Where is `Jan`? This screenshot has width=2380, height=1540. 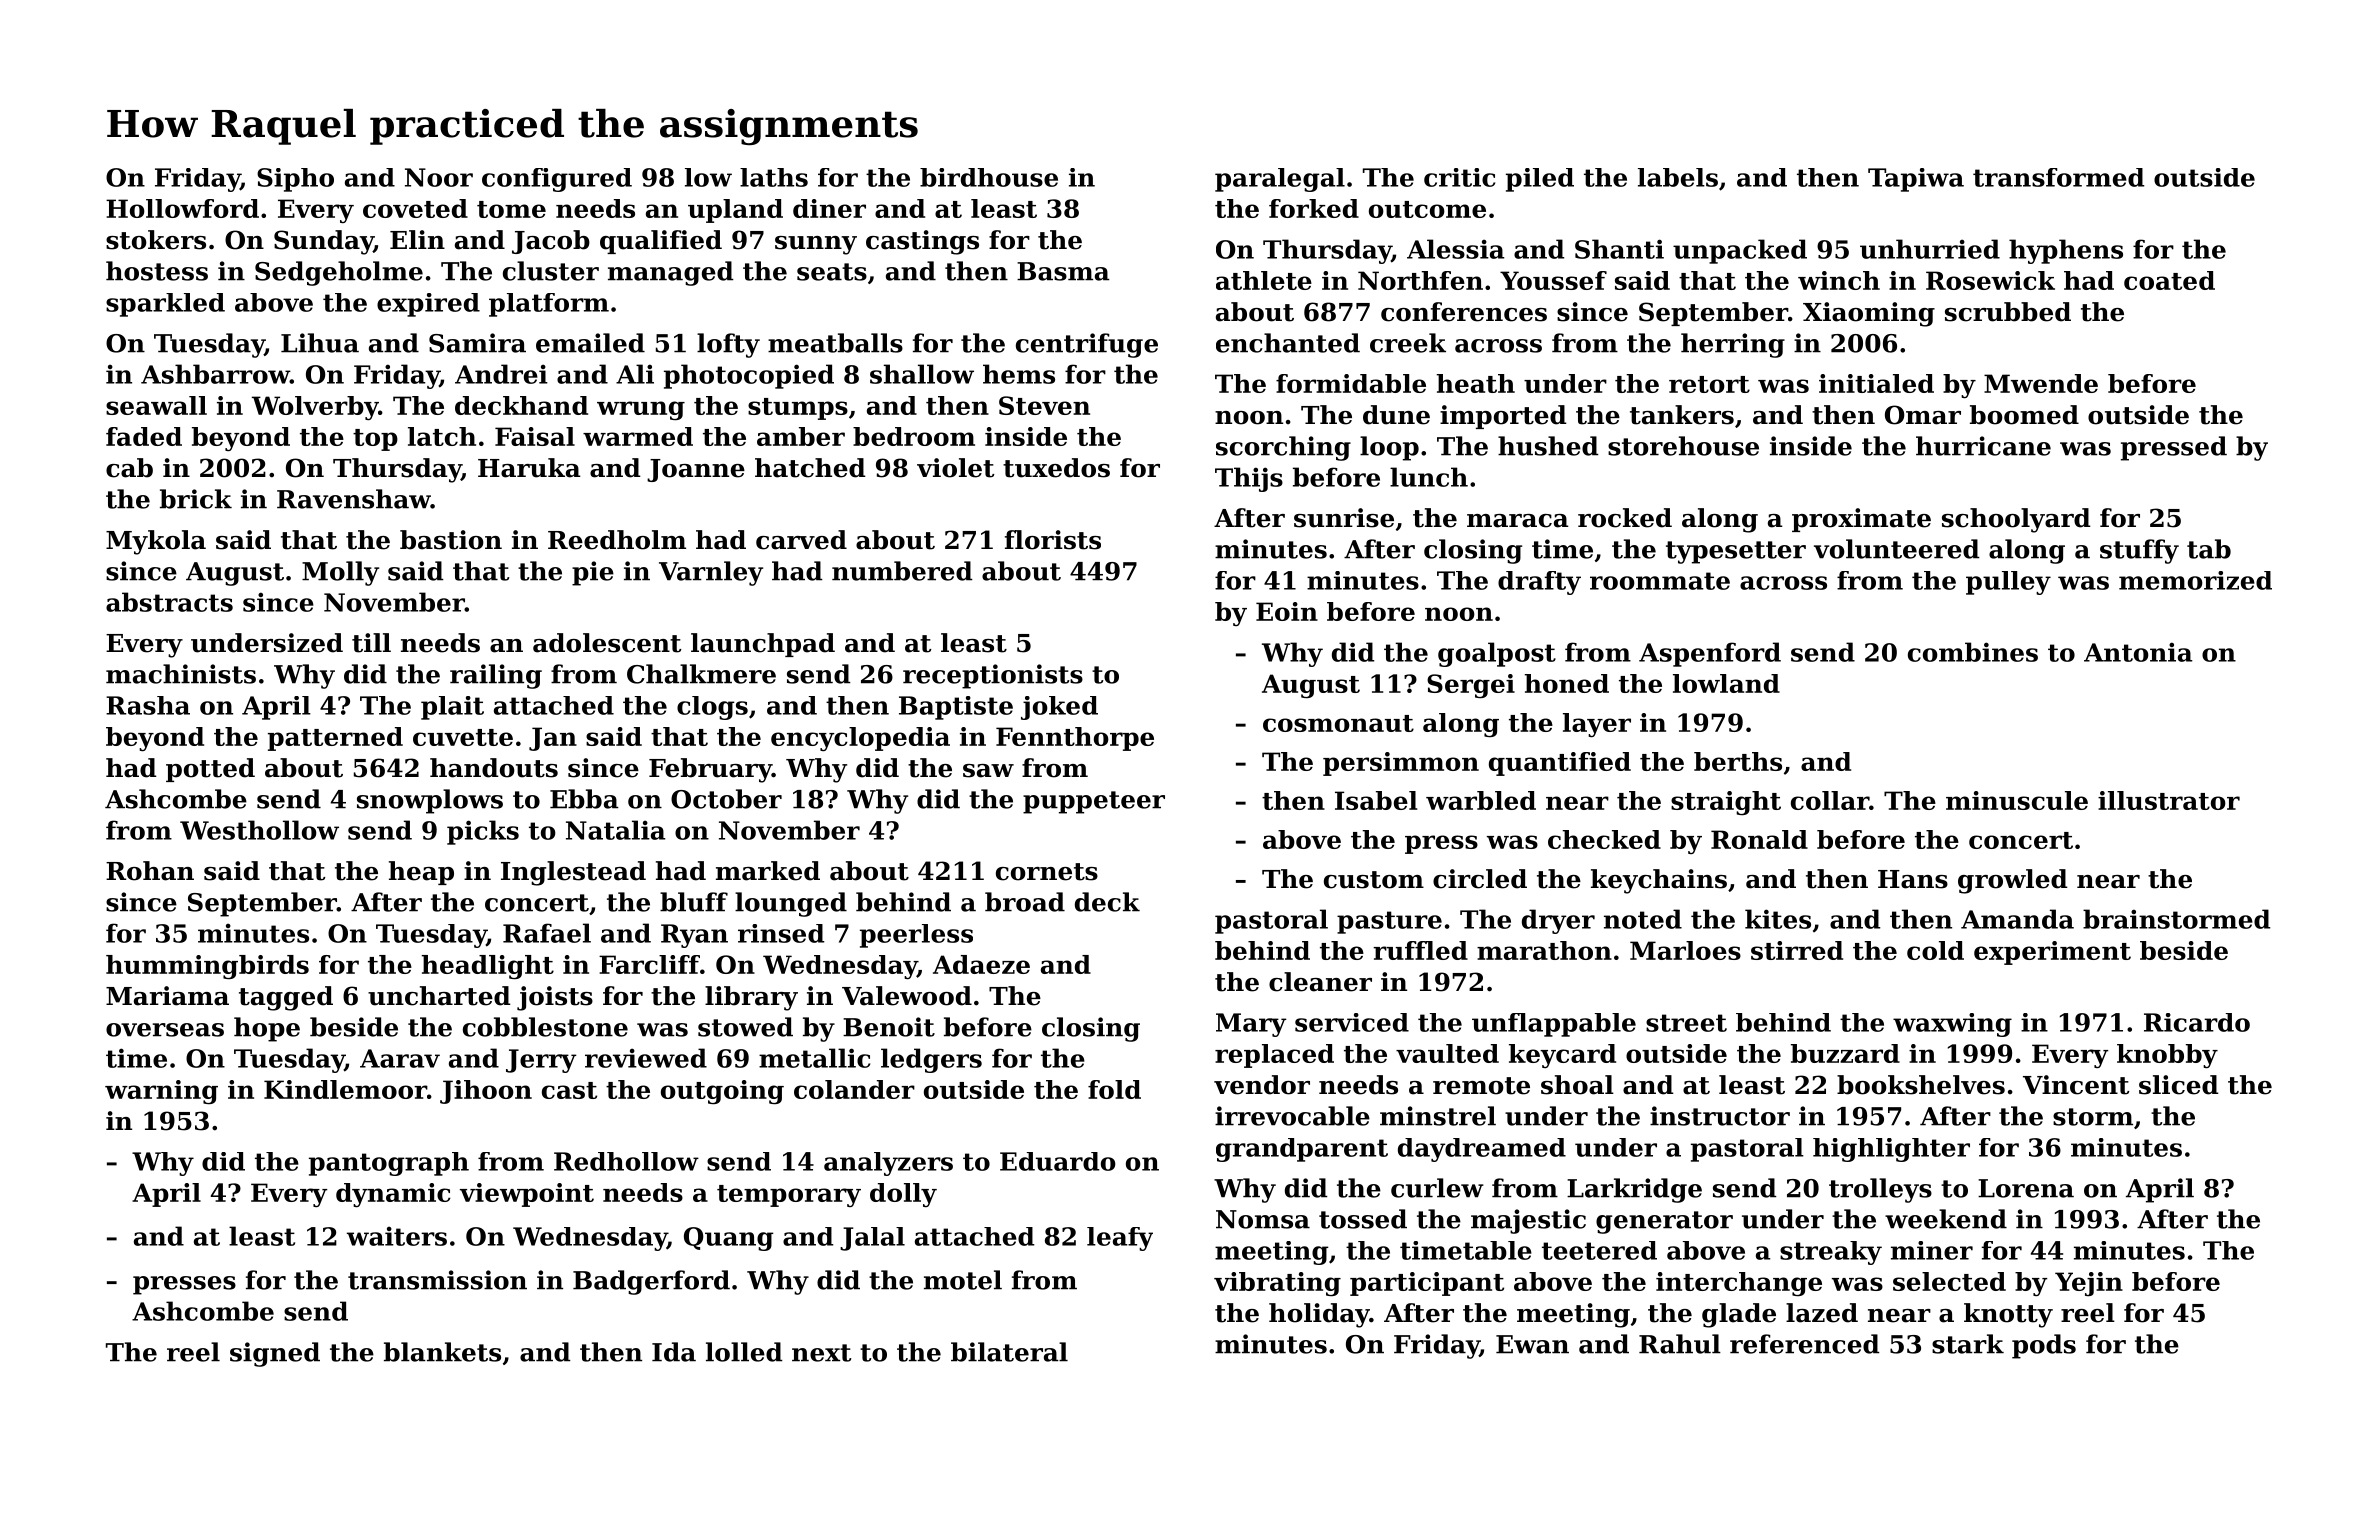
Jan is located at coordinates (553, 739).
